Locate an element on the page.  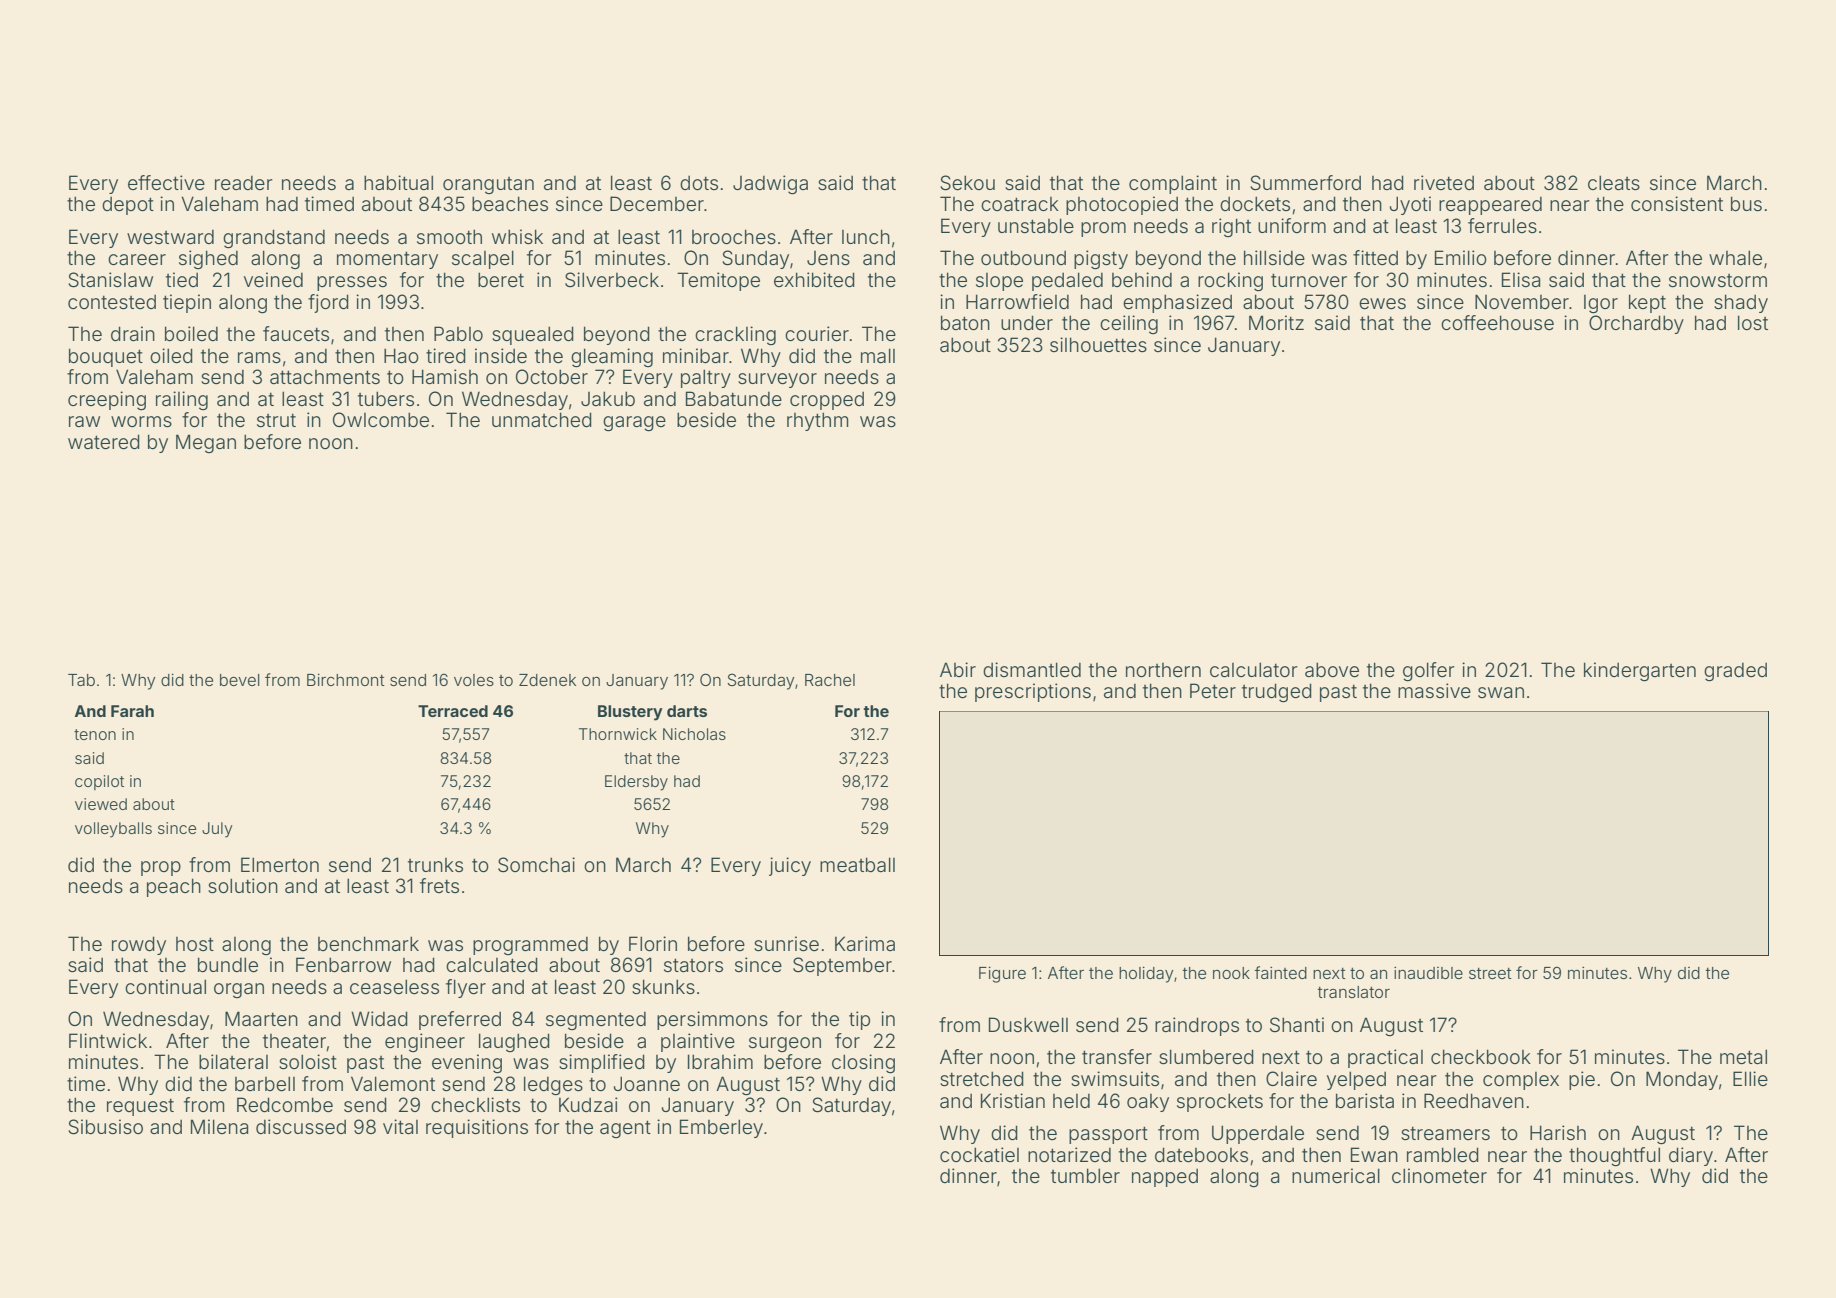
diary is located at coordinates (1691, 1156).
